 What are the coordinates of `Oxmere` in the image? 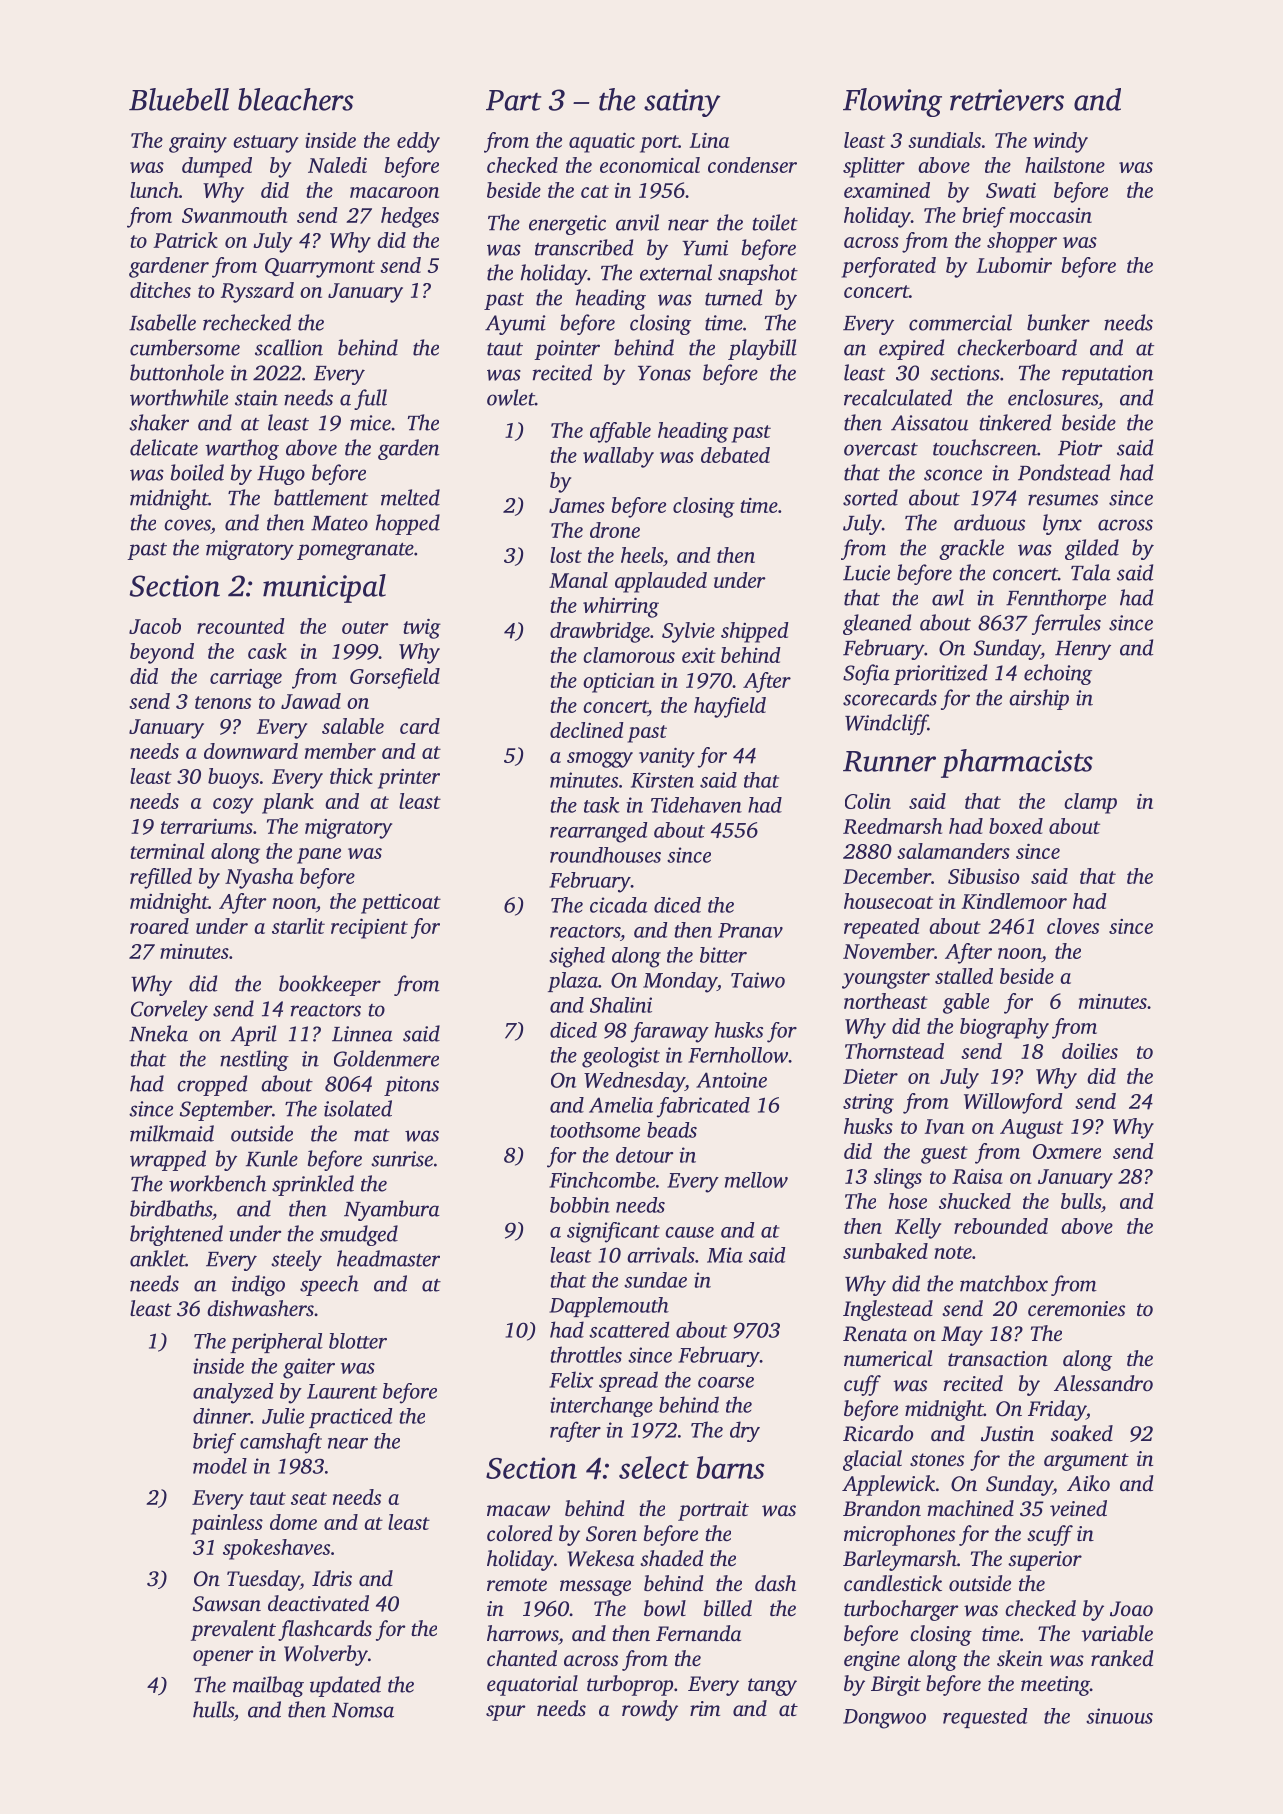 It's located at (1067, 1151).
